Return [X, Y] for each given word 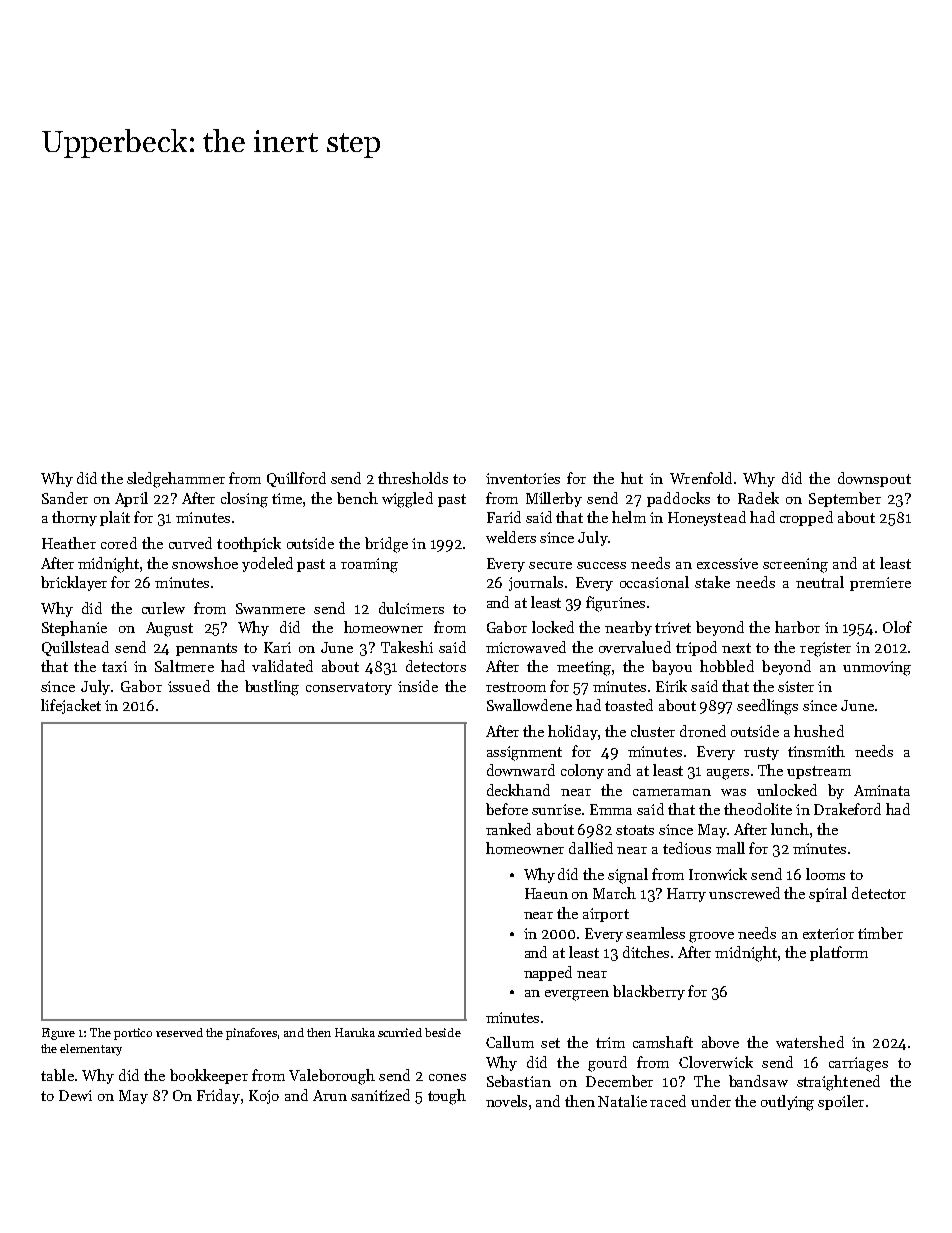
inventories [523, 478]
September [845, 499]
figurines [615, 604]
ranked [508, 829]
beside [443, 1032]
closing [244, 500]
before [507, 809]
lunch [790, 829]
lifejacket [71, 706]
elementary [91, 1050]
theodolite [758, 809]
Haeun [546, 893]
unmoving [877, 668]
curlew [163, 608]
